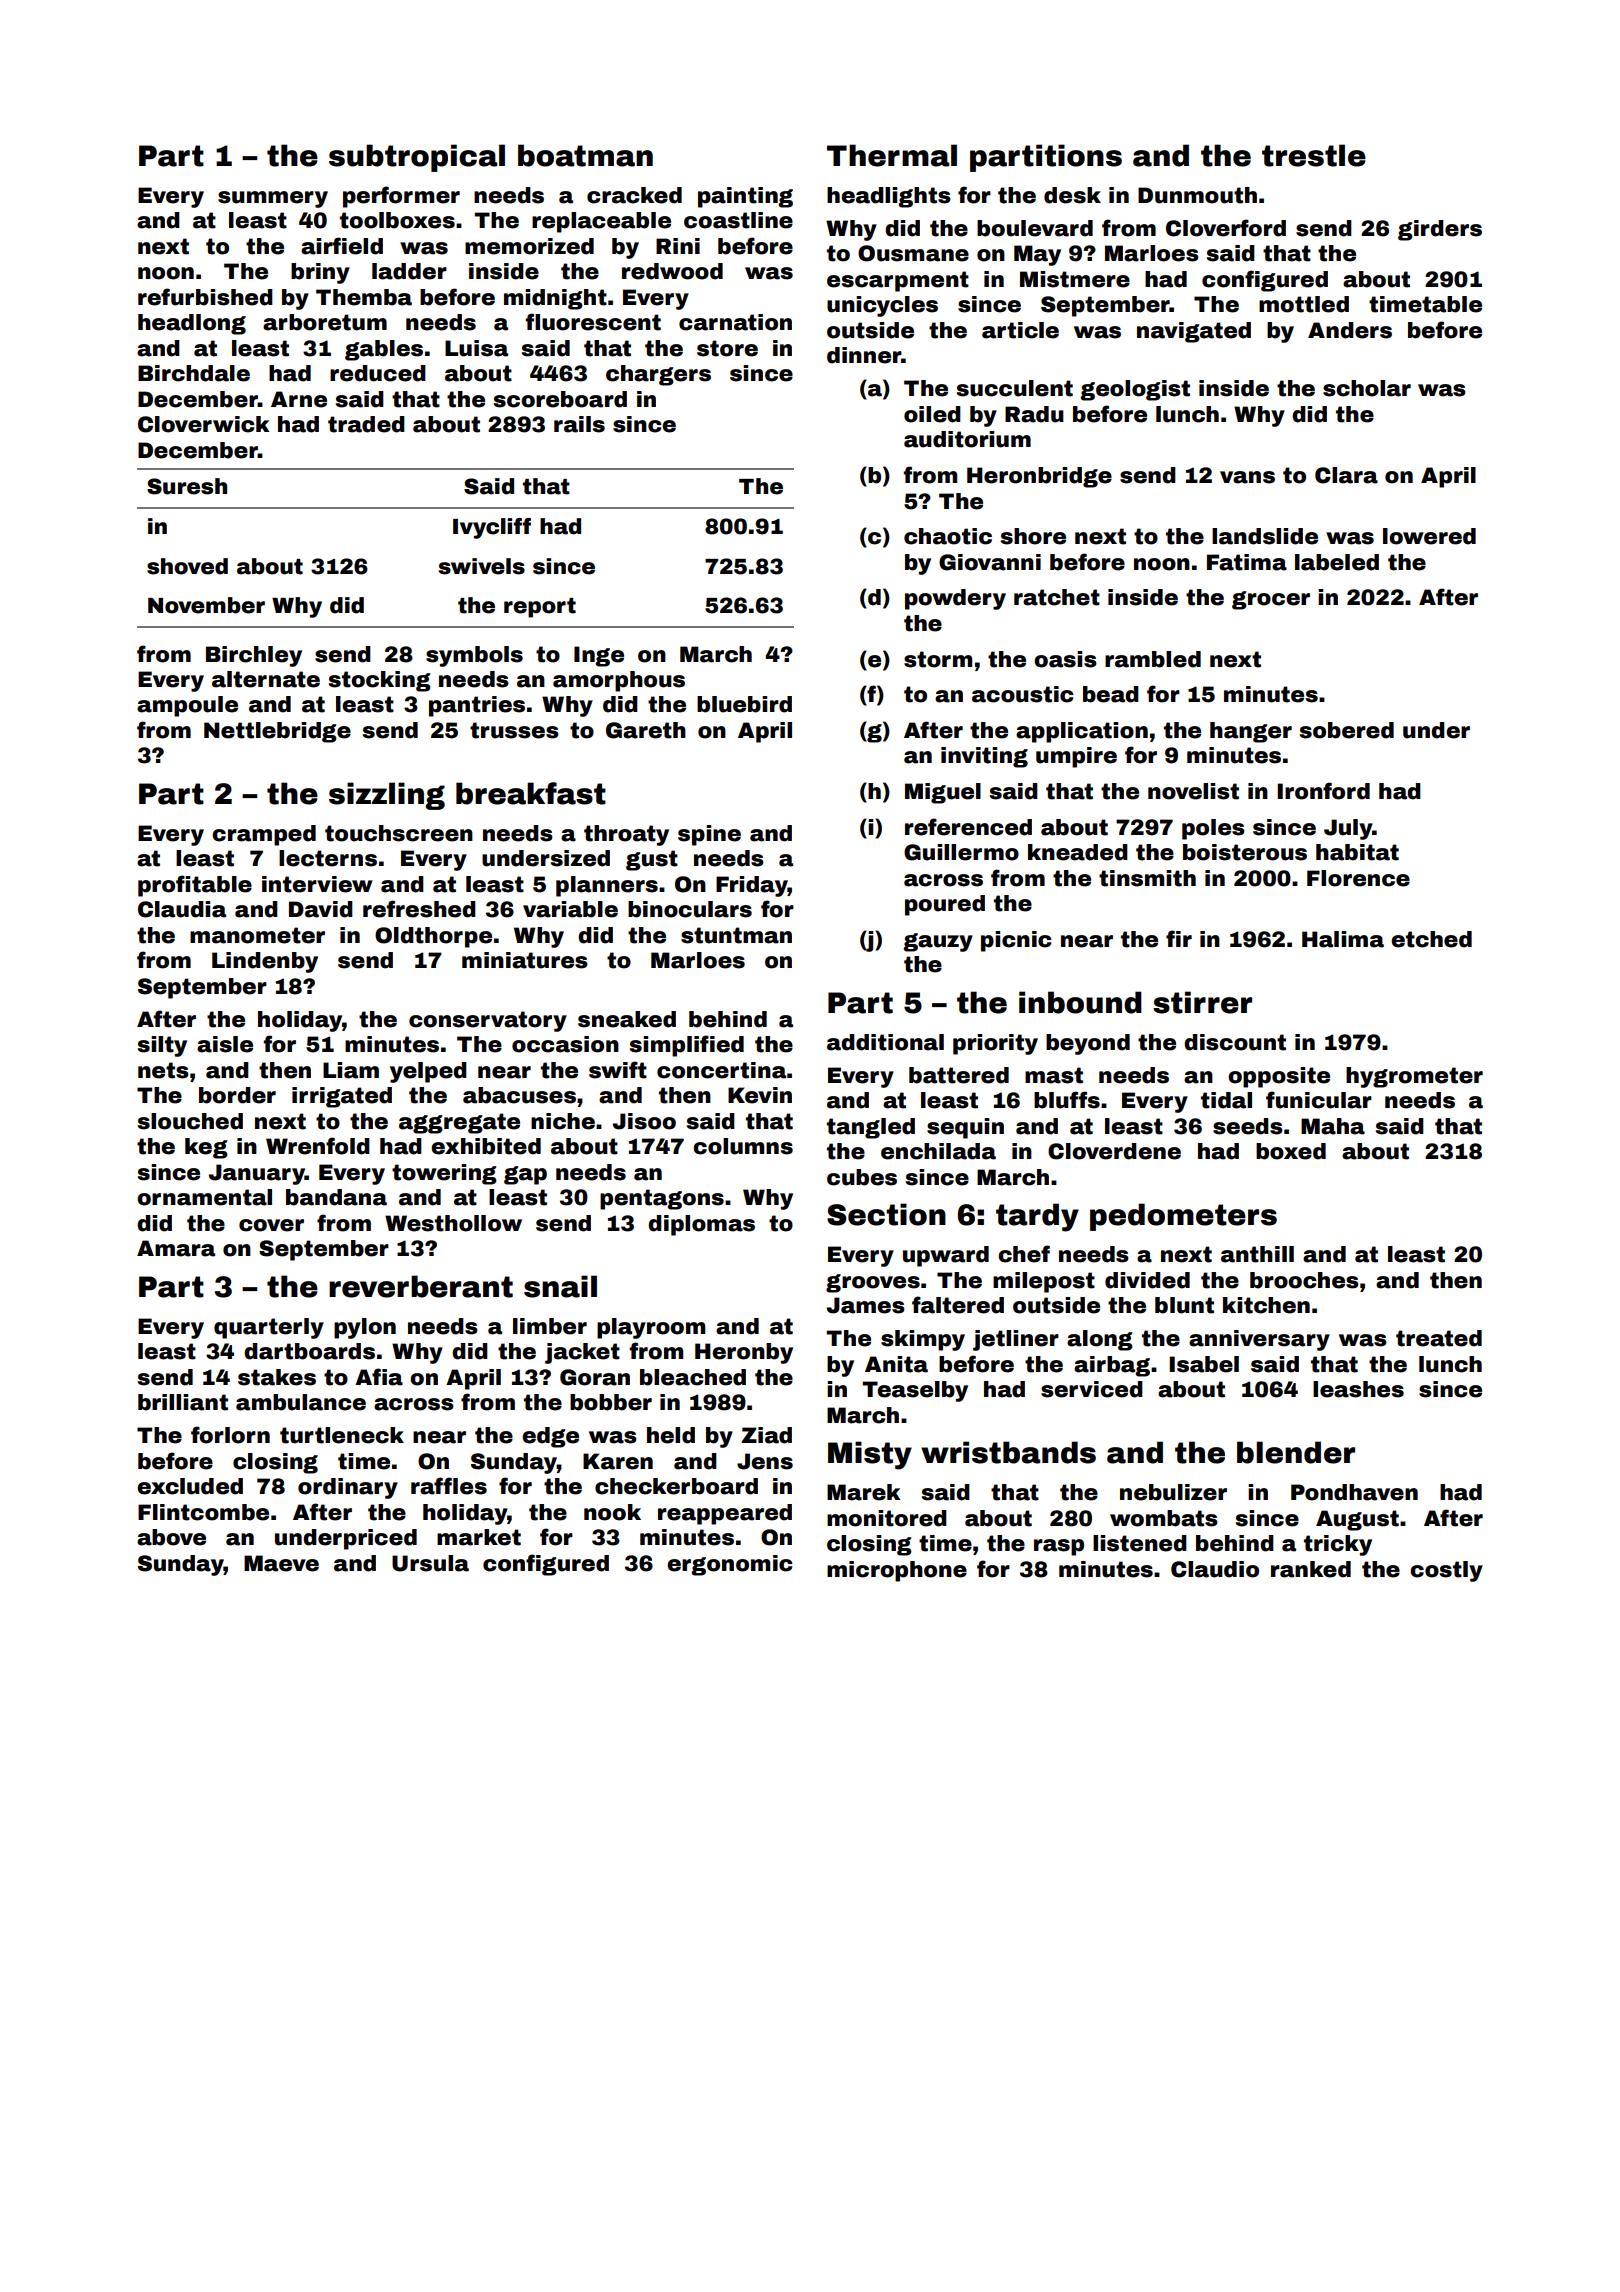 The image size is (1620, 2292). What do you see at coordinates (1016, 1340) in the screenshot?
I see `jetliner` at bounding box center [1016, 1340].
